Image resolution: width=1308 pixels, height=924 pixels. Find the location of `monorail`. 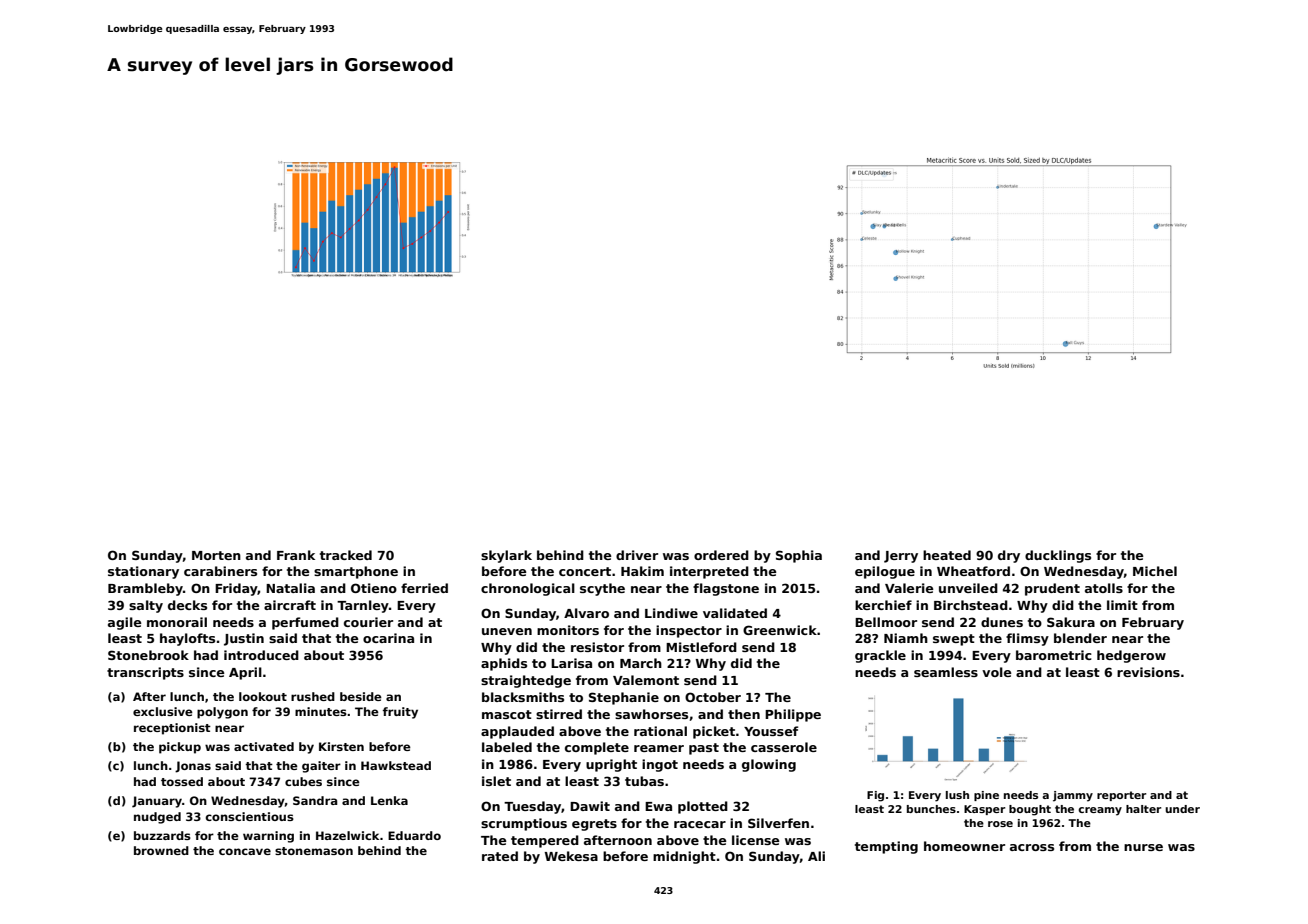

monorail is located at coordinates (177, 622).
